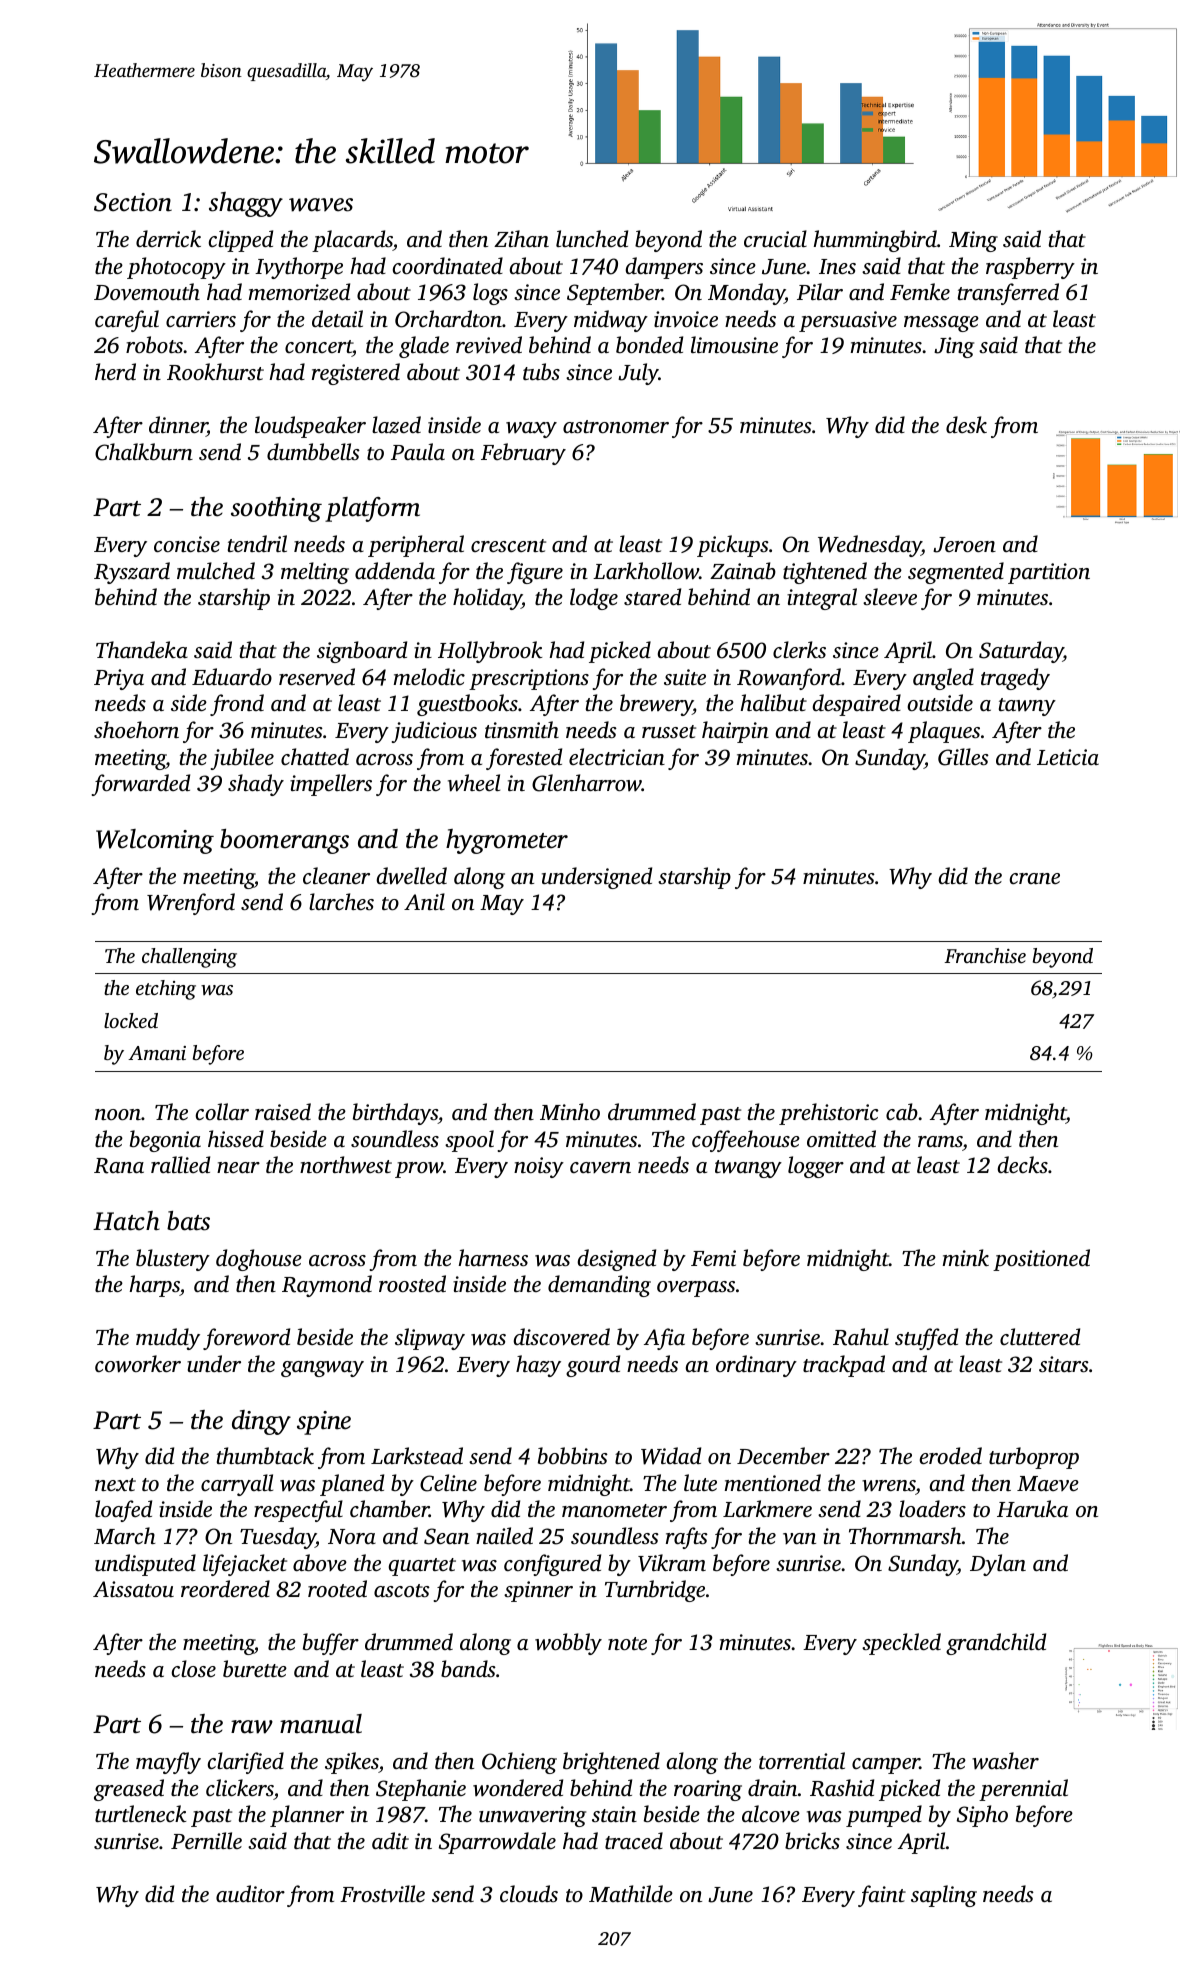 The height and width of the screenshot is (1972, 1197). Describe the element at coordinates (966, 424) in the screenshot. I see `desk` at that location.
